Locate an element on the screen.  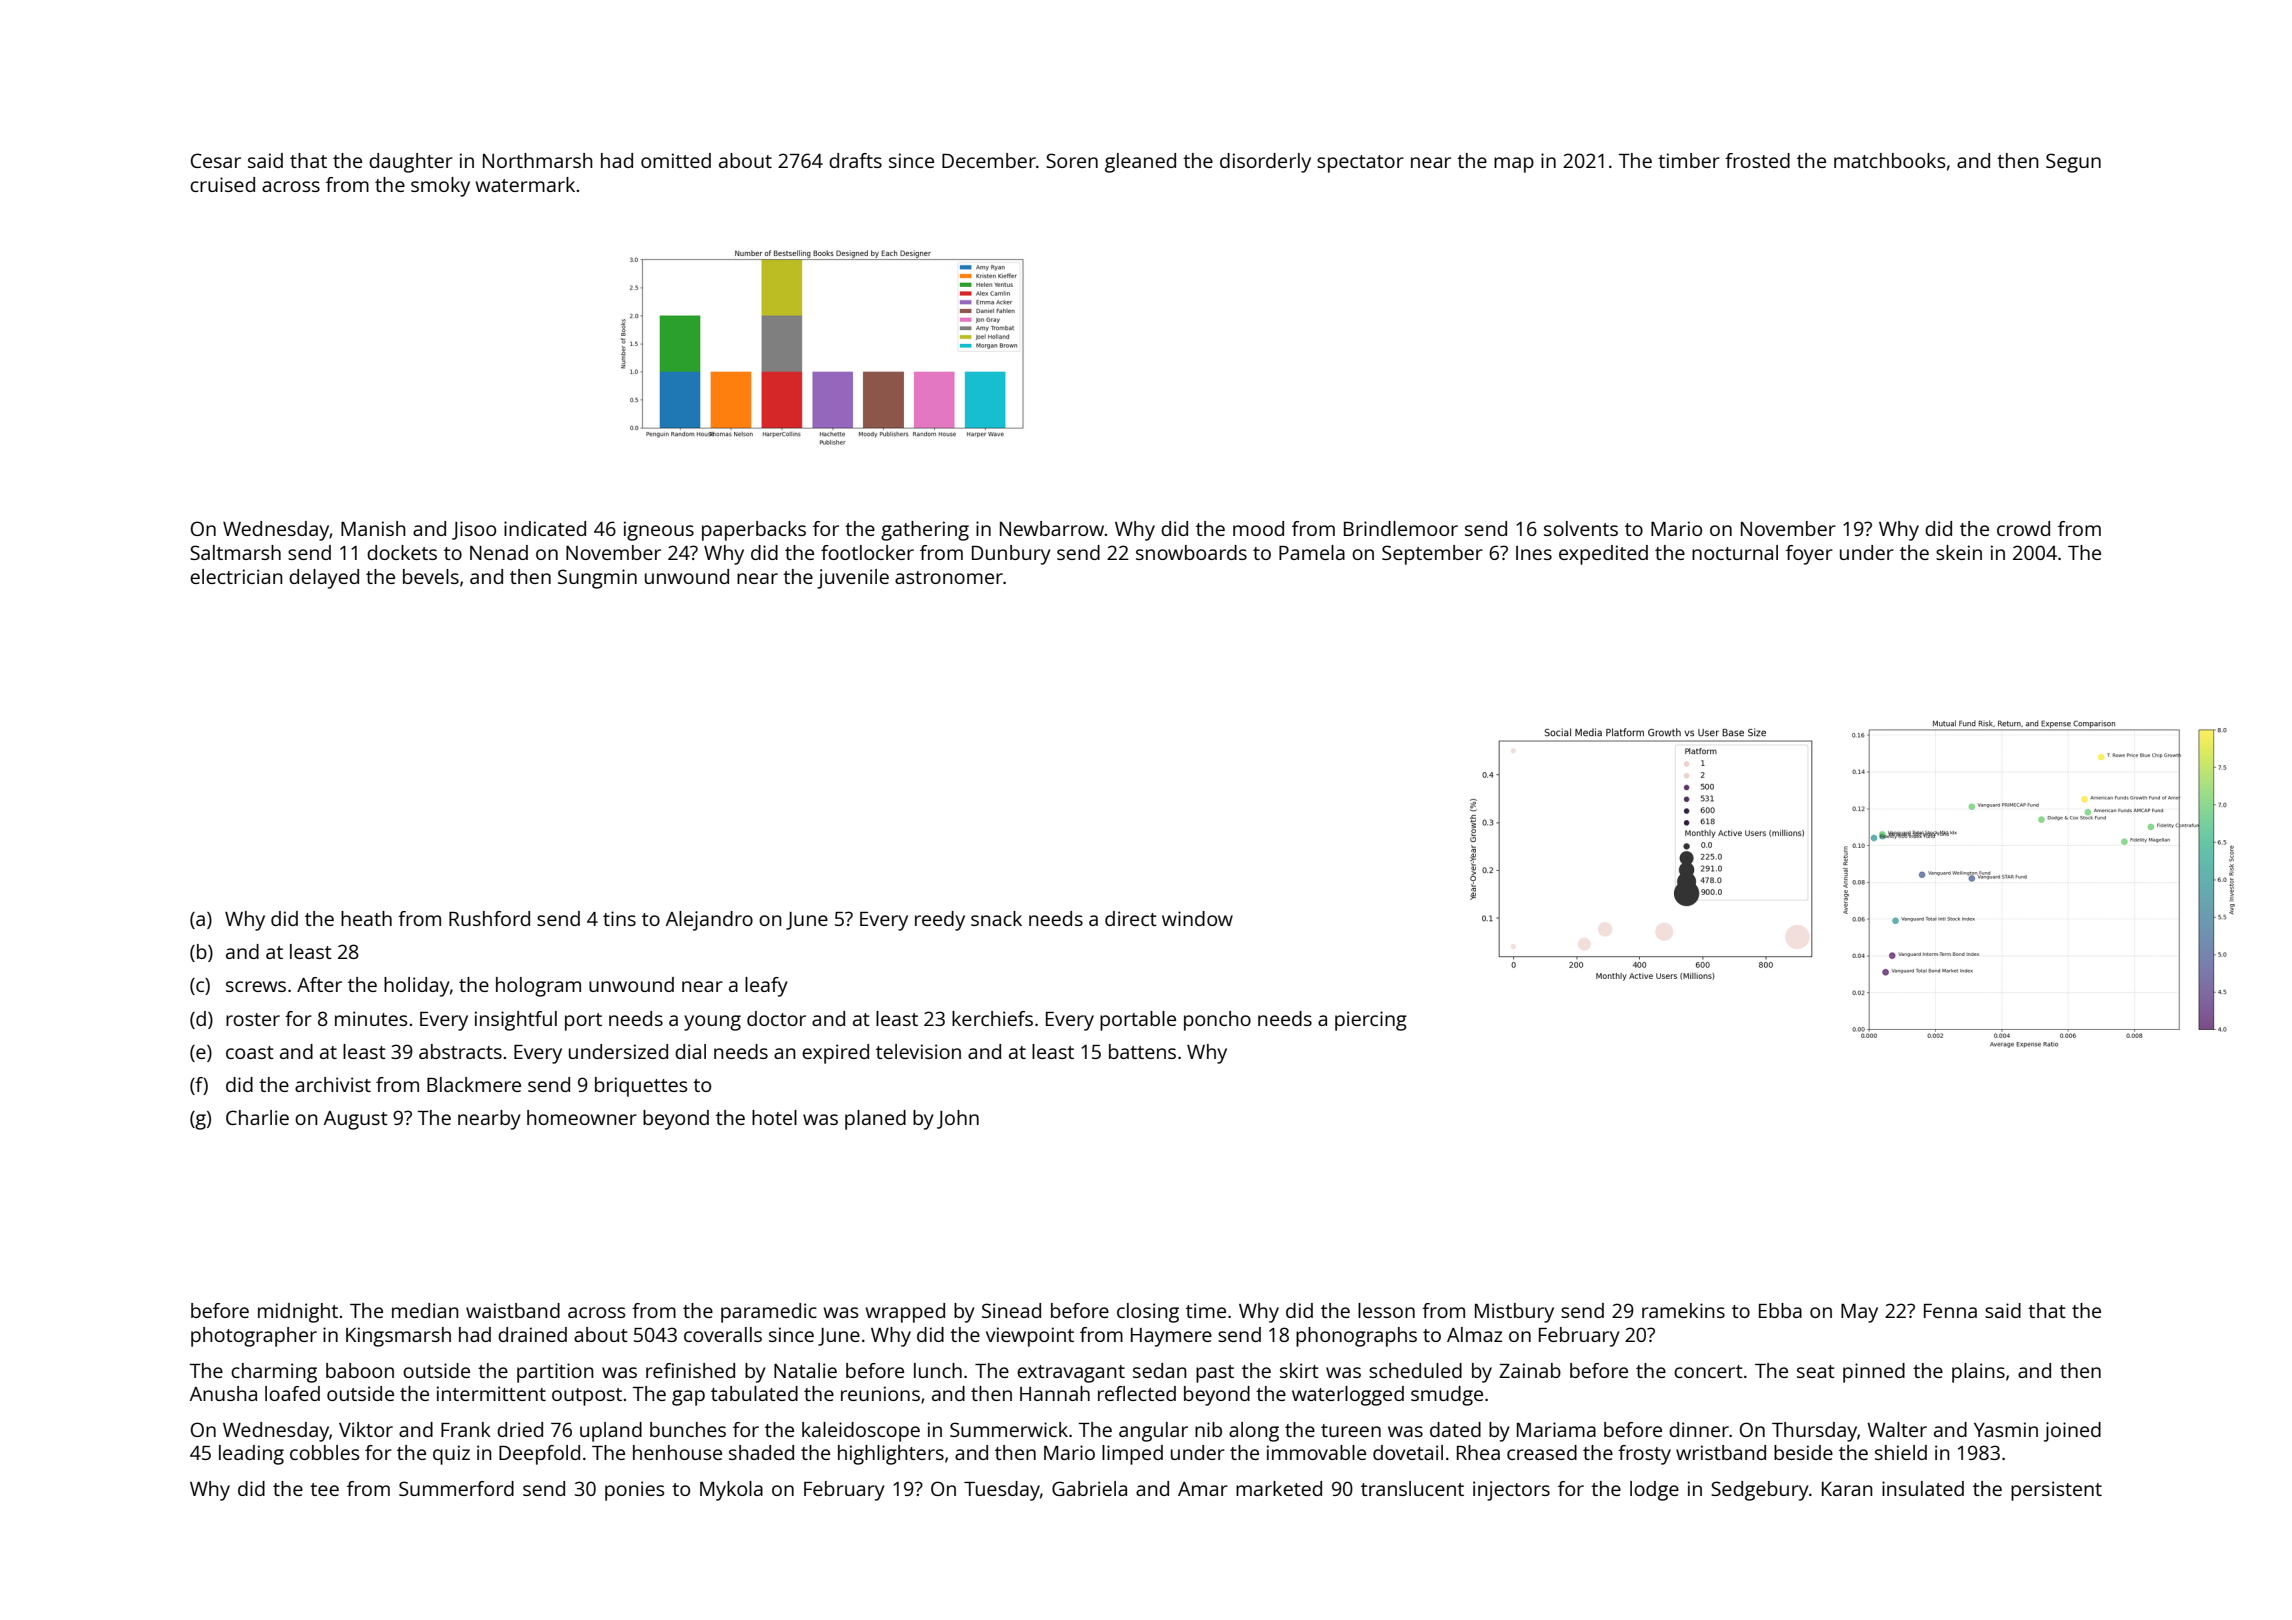
astronomer is located at coordinates (949, 577).
